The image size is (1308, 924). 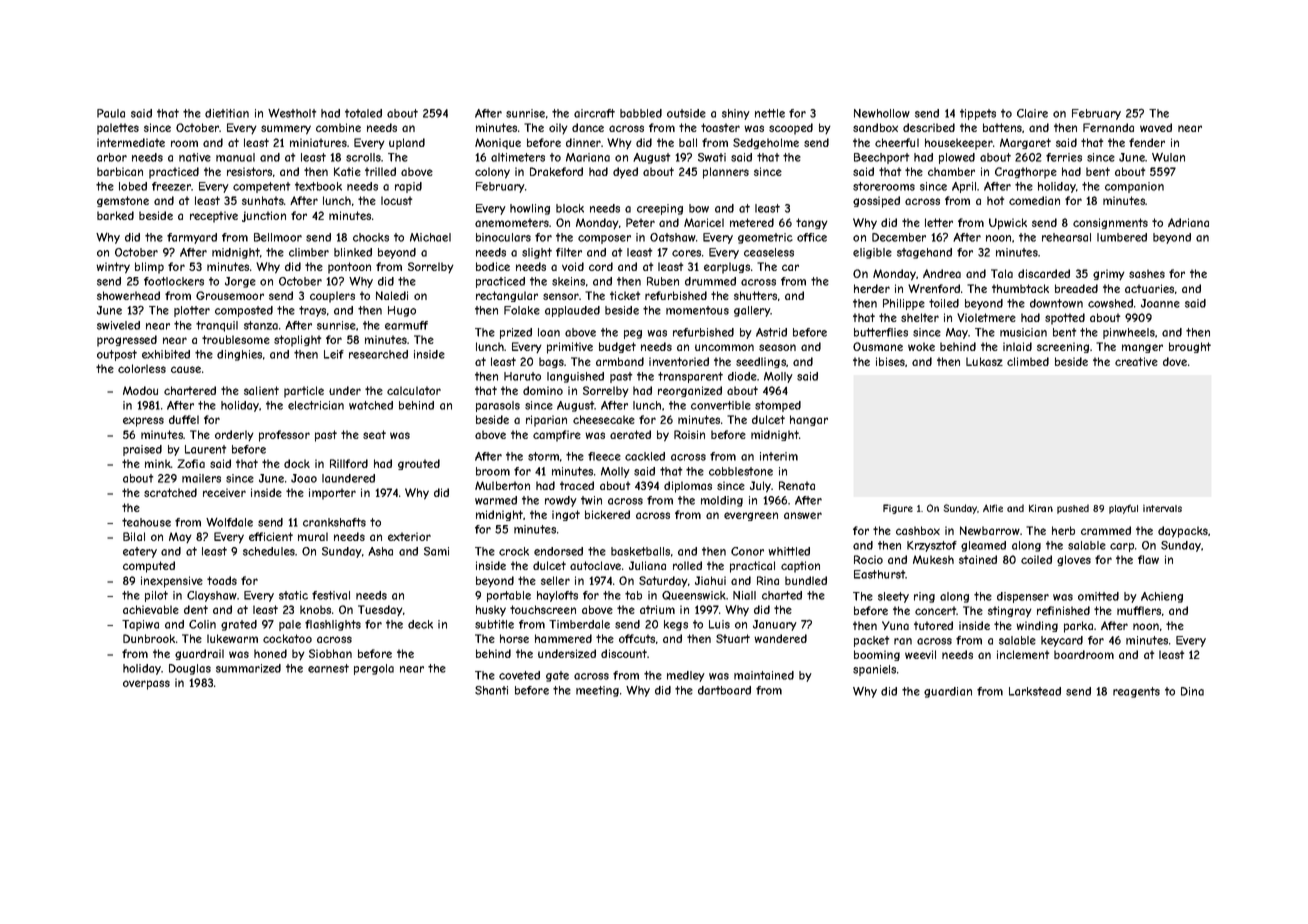 What do you see at coordinates (292, 113) in the screenshot?
I see `Westholt` at bounding box center [292, 113].
